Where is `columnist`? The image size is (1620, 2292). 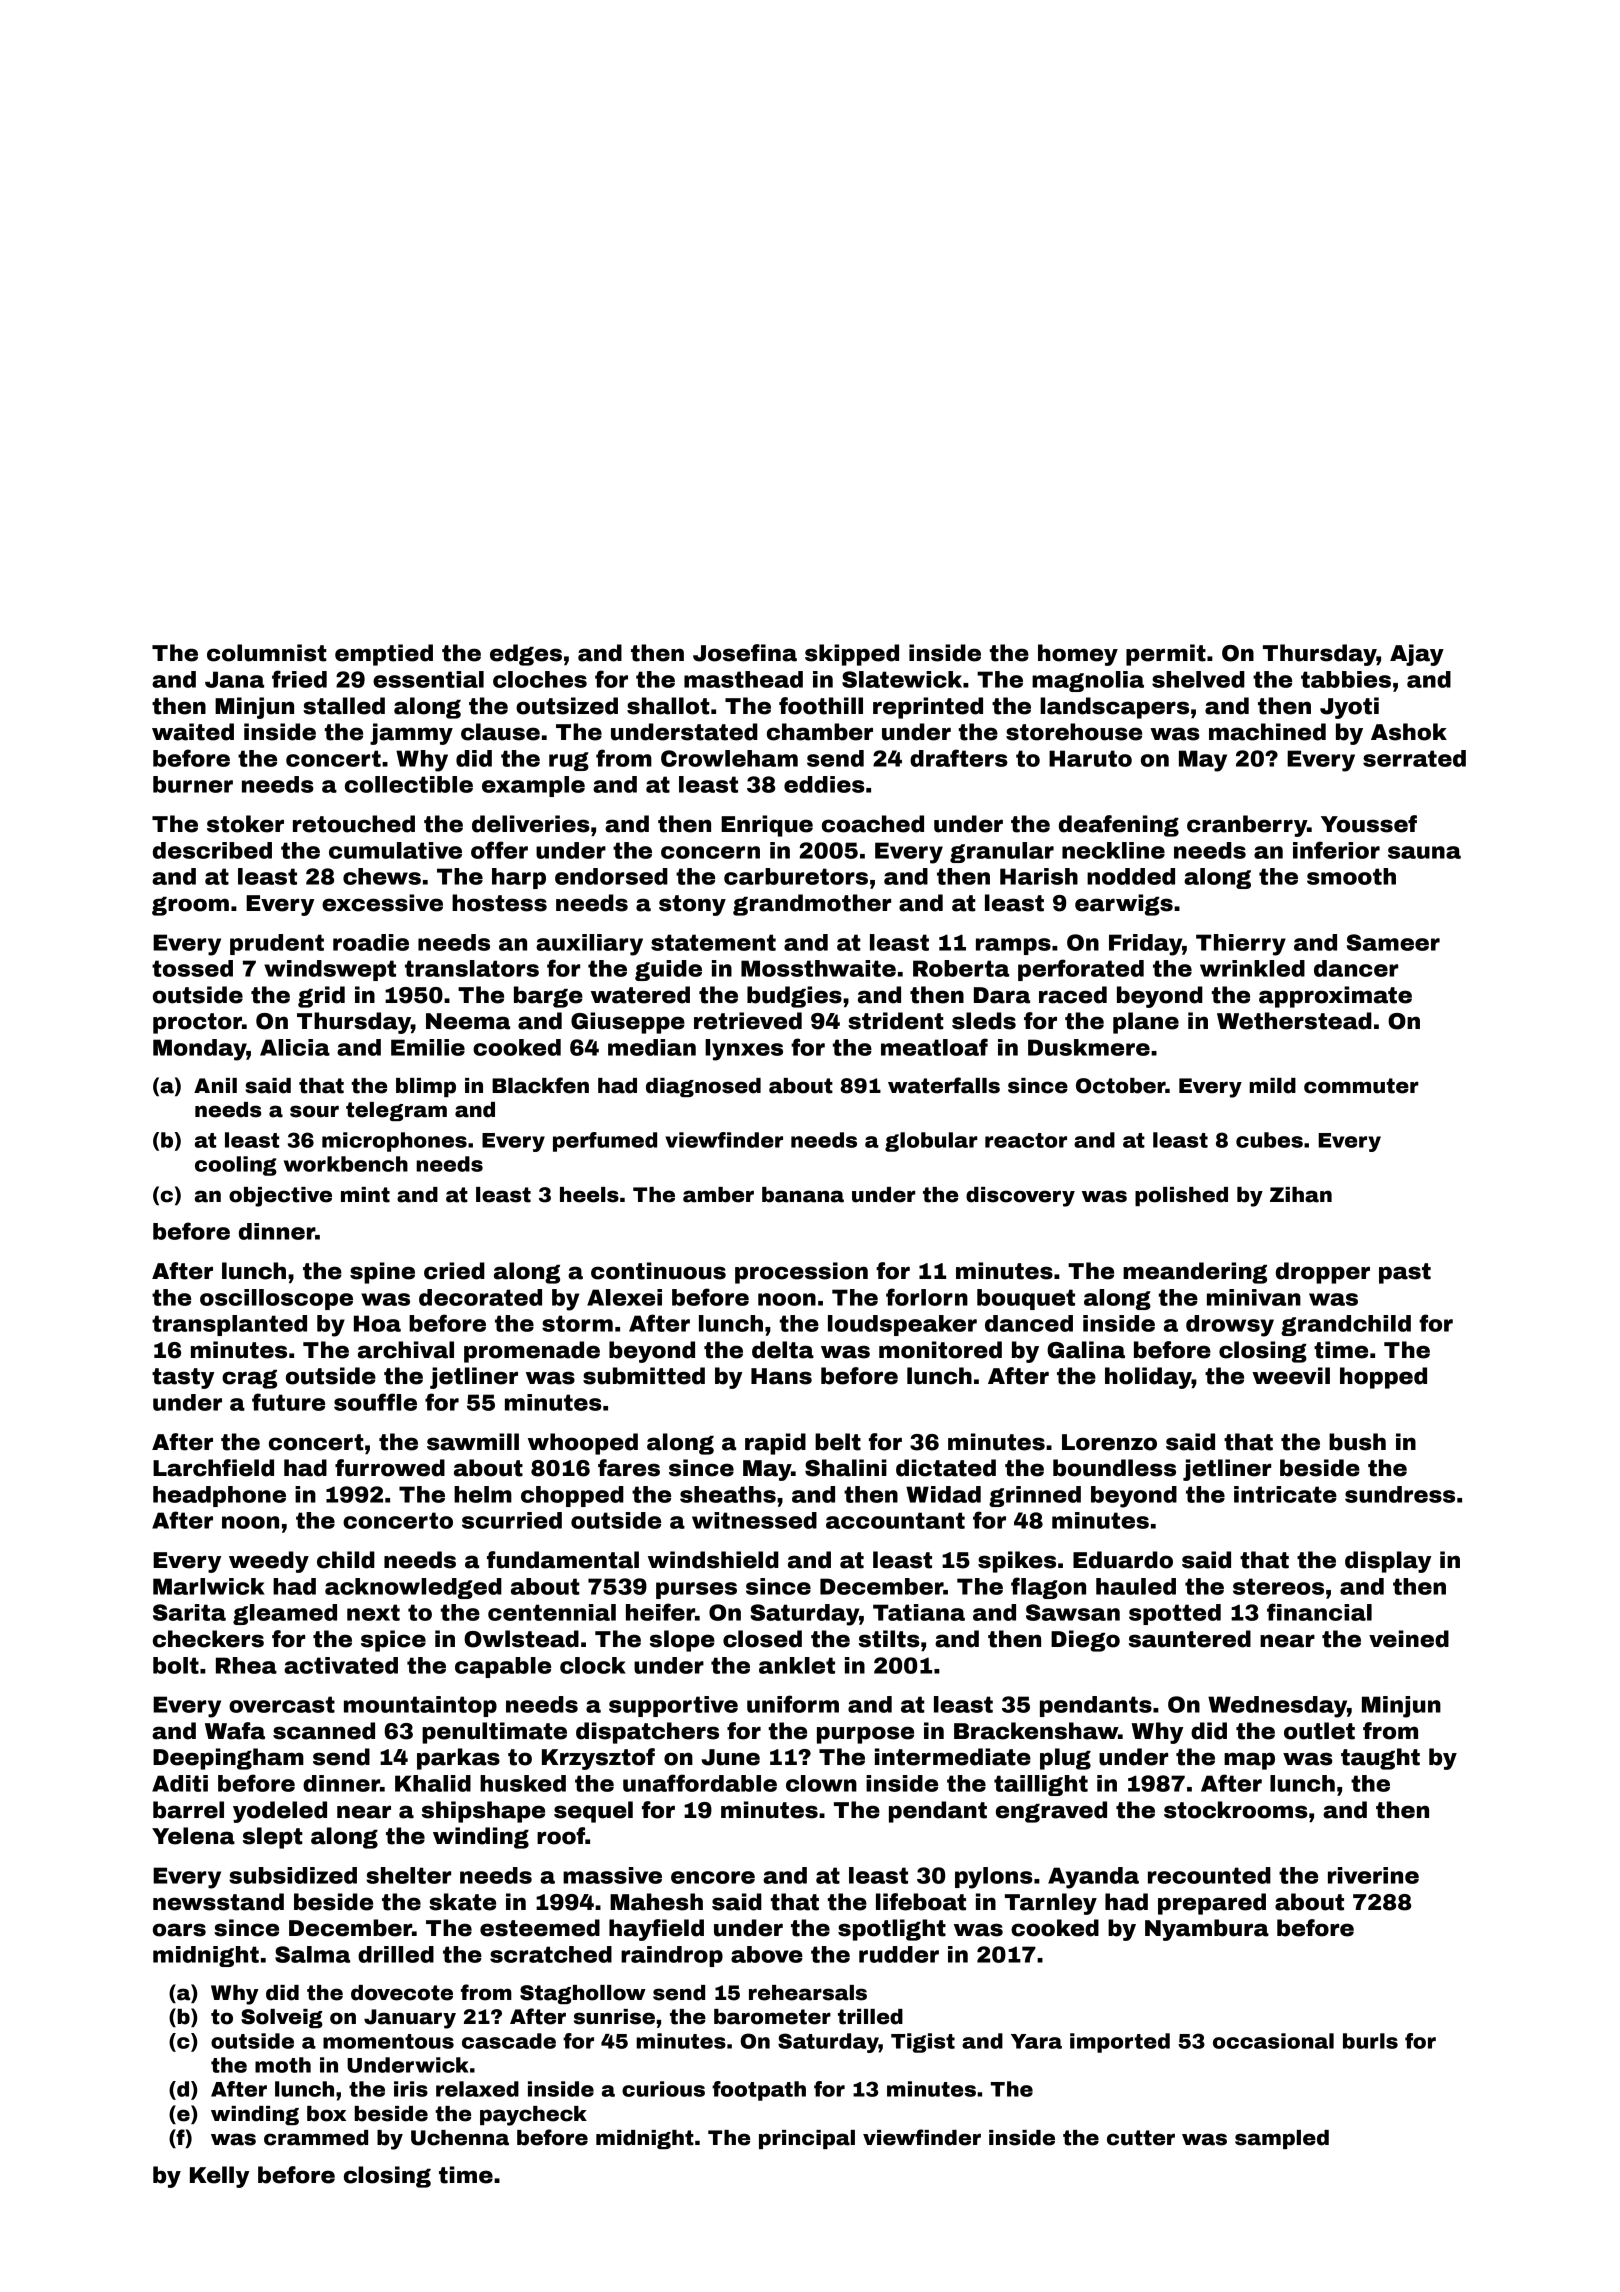
columnist is located at coordinates (267, 653).
